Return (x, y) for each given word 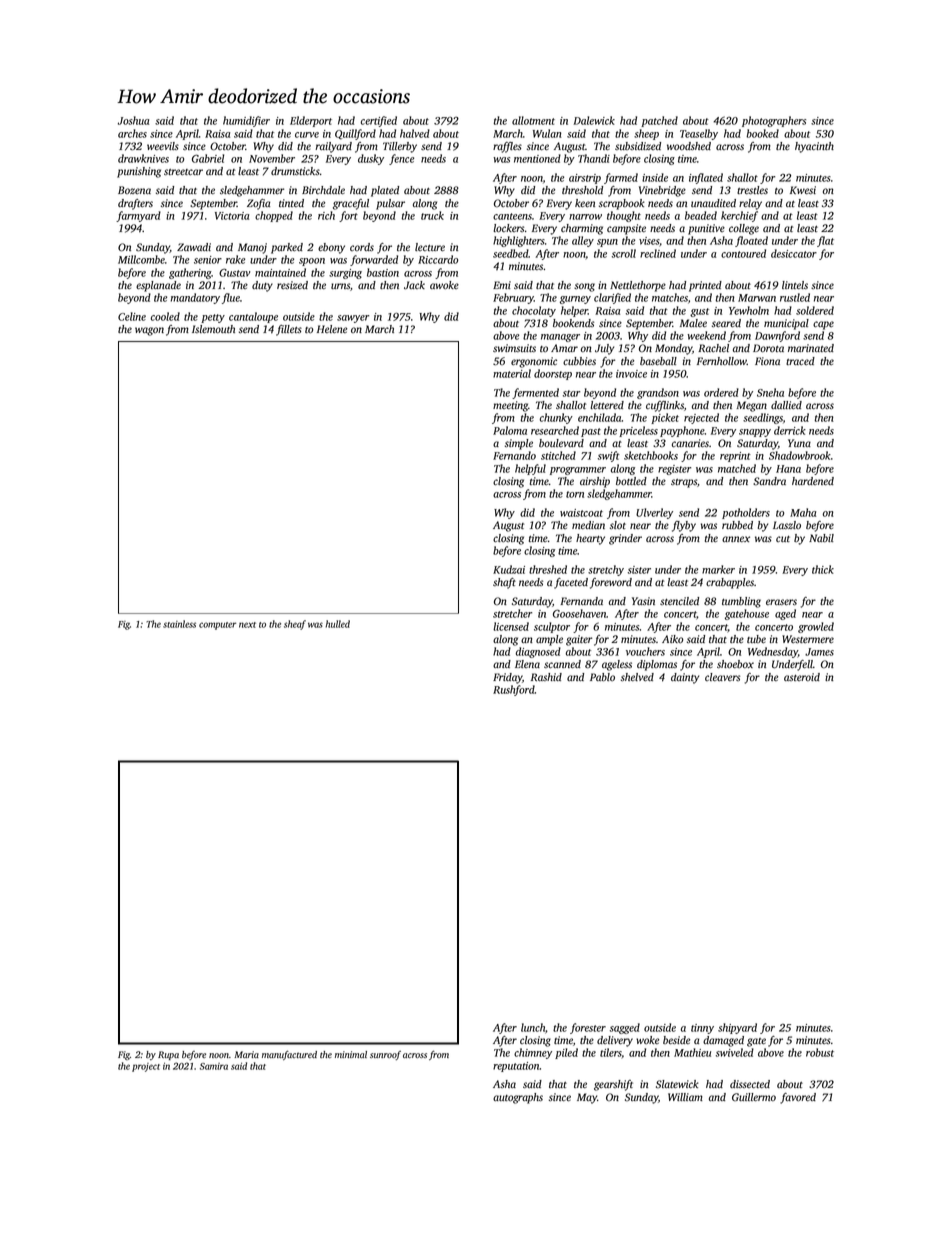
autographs (518, 1098)
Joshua (133, 120)
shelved (637, 677)
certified (379, 121)
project (146, 1067)
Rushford (514, 690)
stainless (179, 624)
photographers (774, 121)
